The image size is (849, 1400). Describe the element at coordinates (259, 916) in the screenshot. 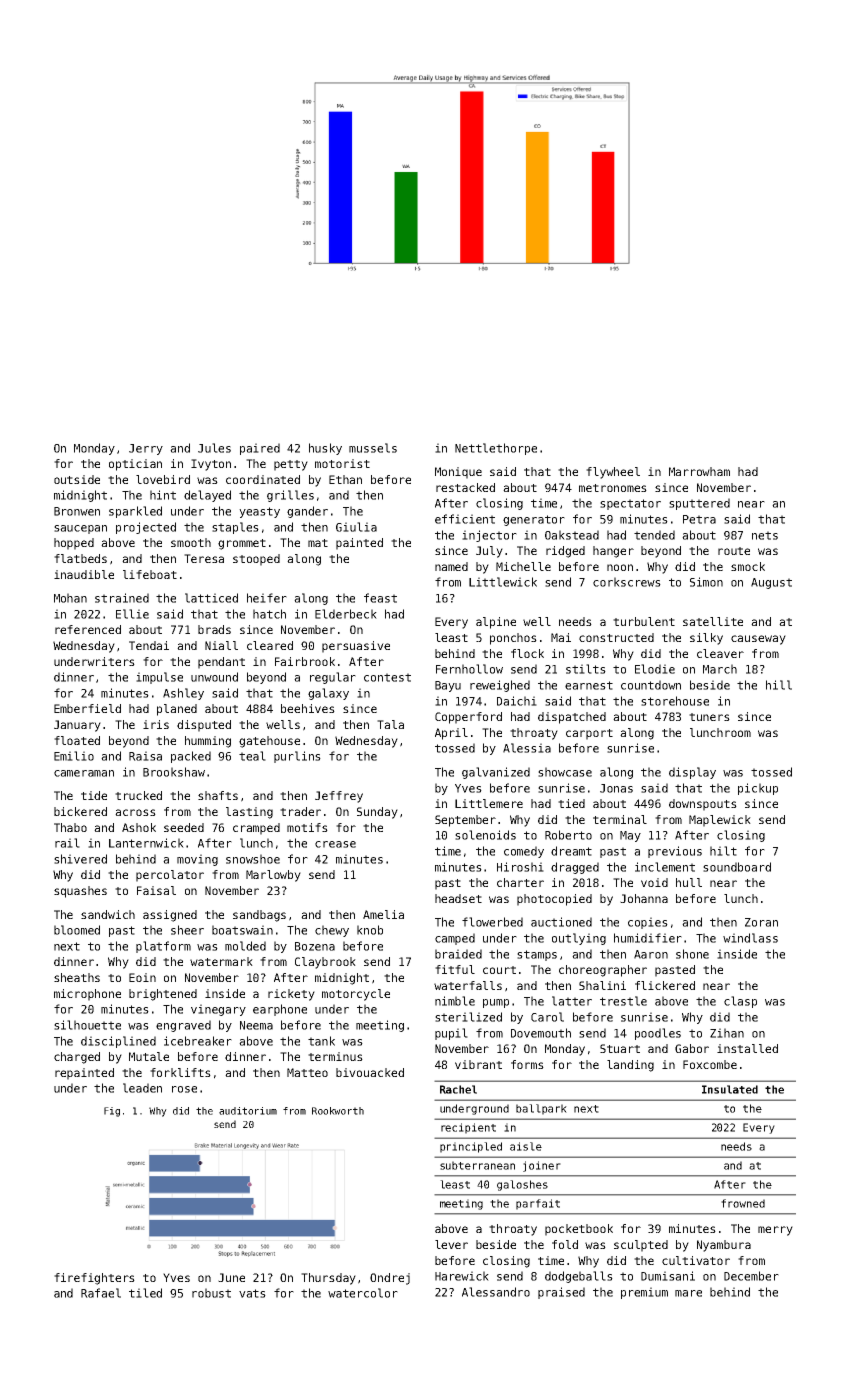

I see `sandbags` at that location.
